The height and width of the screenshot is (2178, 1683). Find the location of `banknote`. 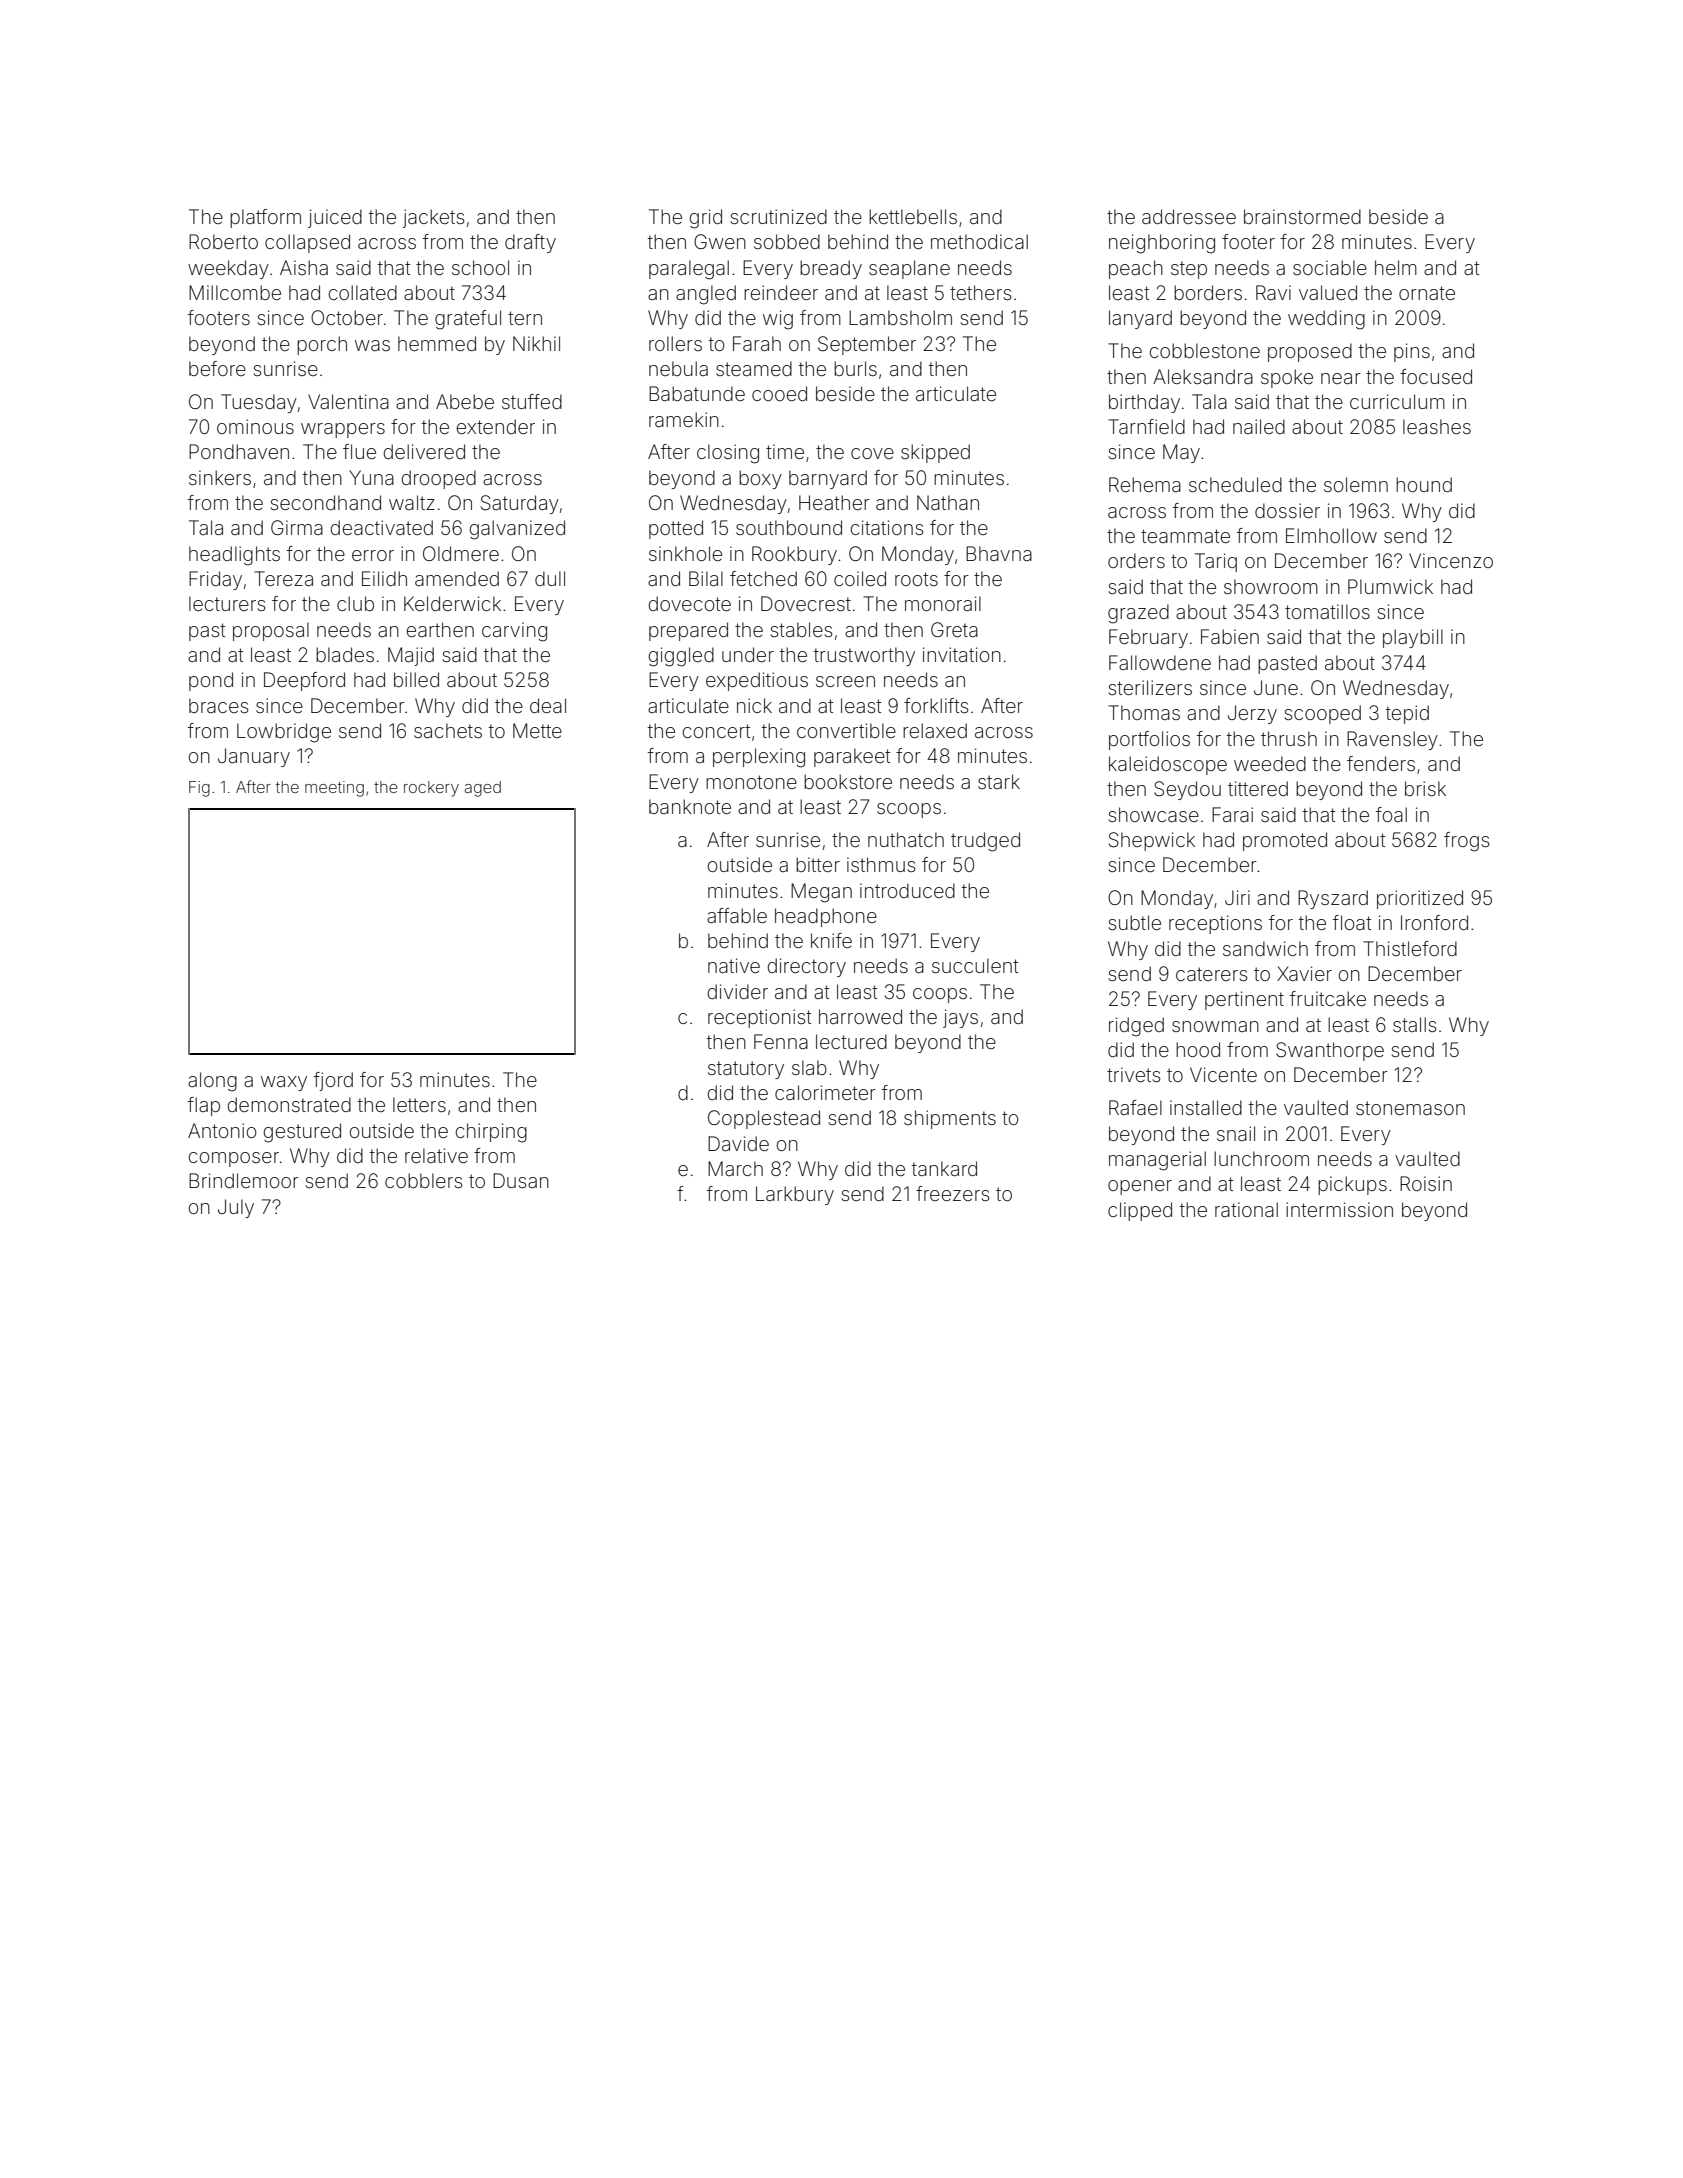

banknote is located at coordinates (690, 806).
